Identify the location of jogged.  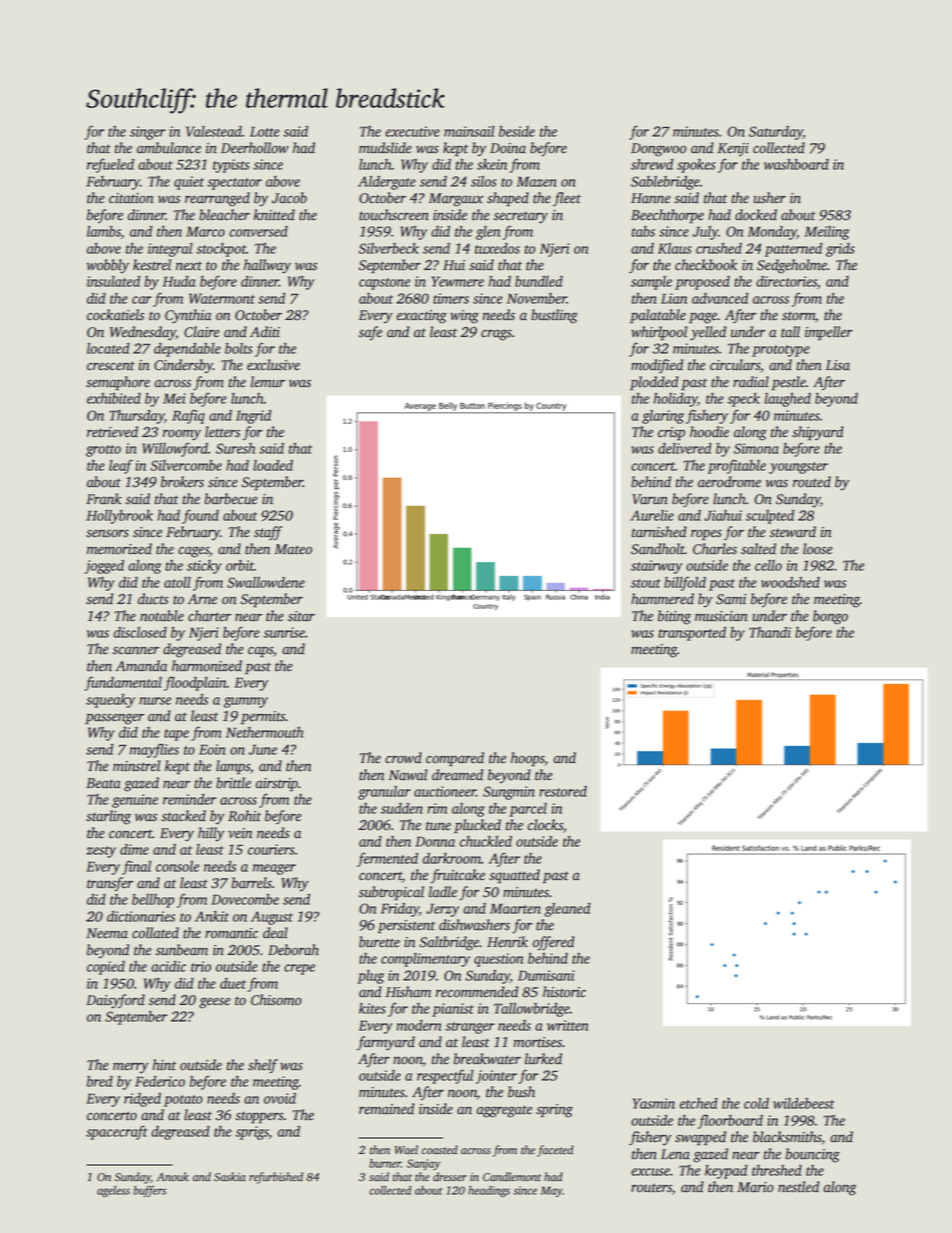
(104, 567).
